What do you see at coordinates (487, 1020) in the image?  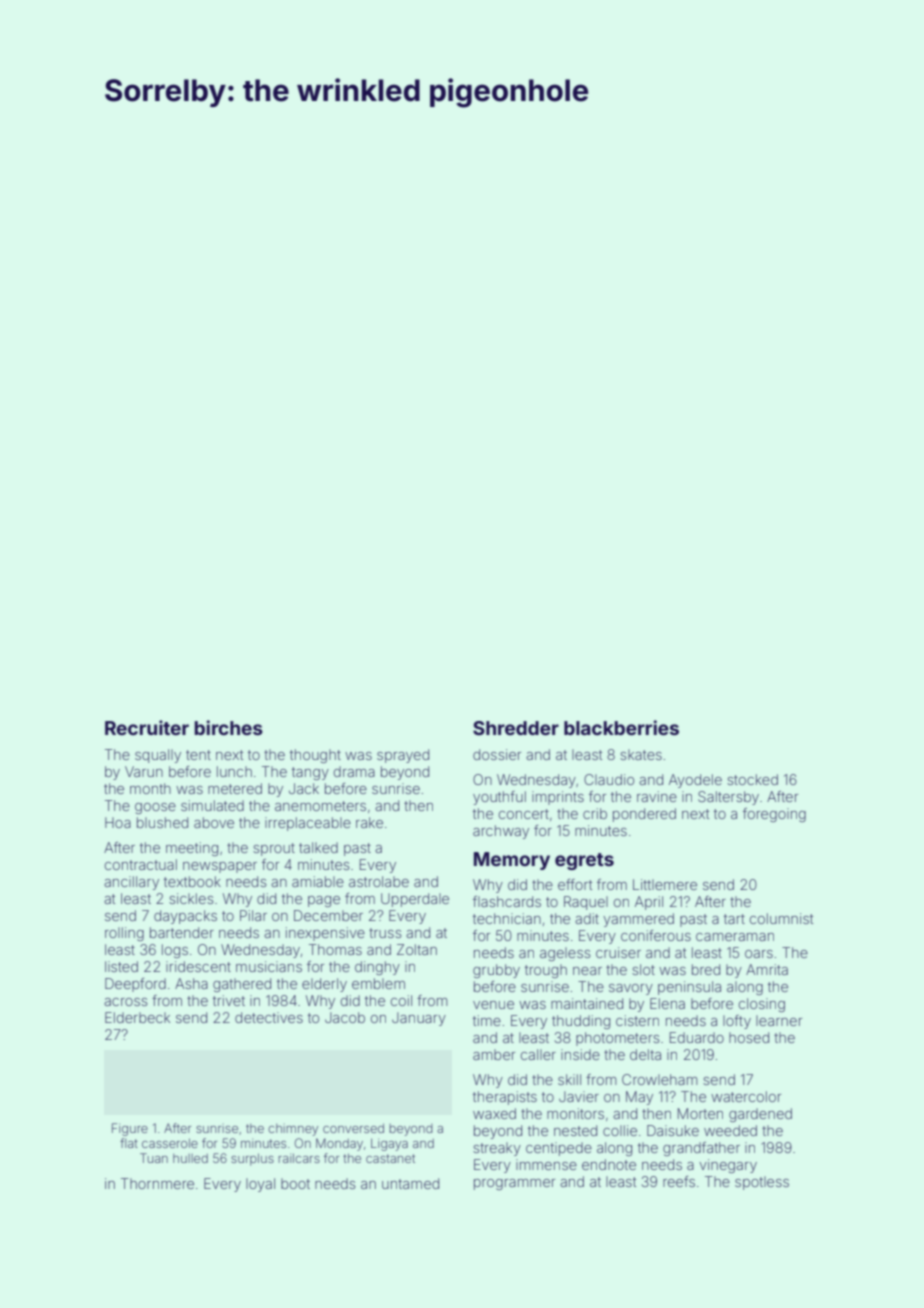 I see `time` at bounding box center [487, 1020].
